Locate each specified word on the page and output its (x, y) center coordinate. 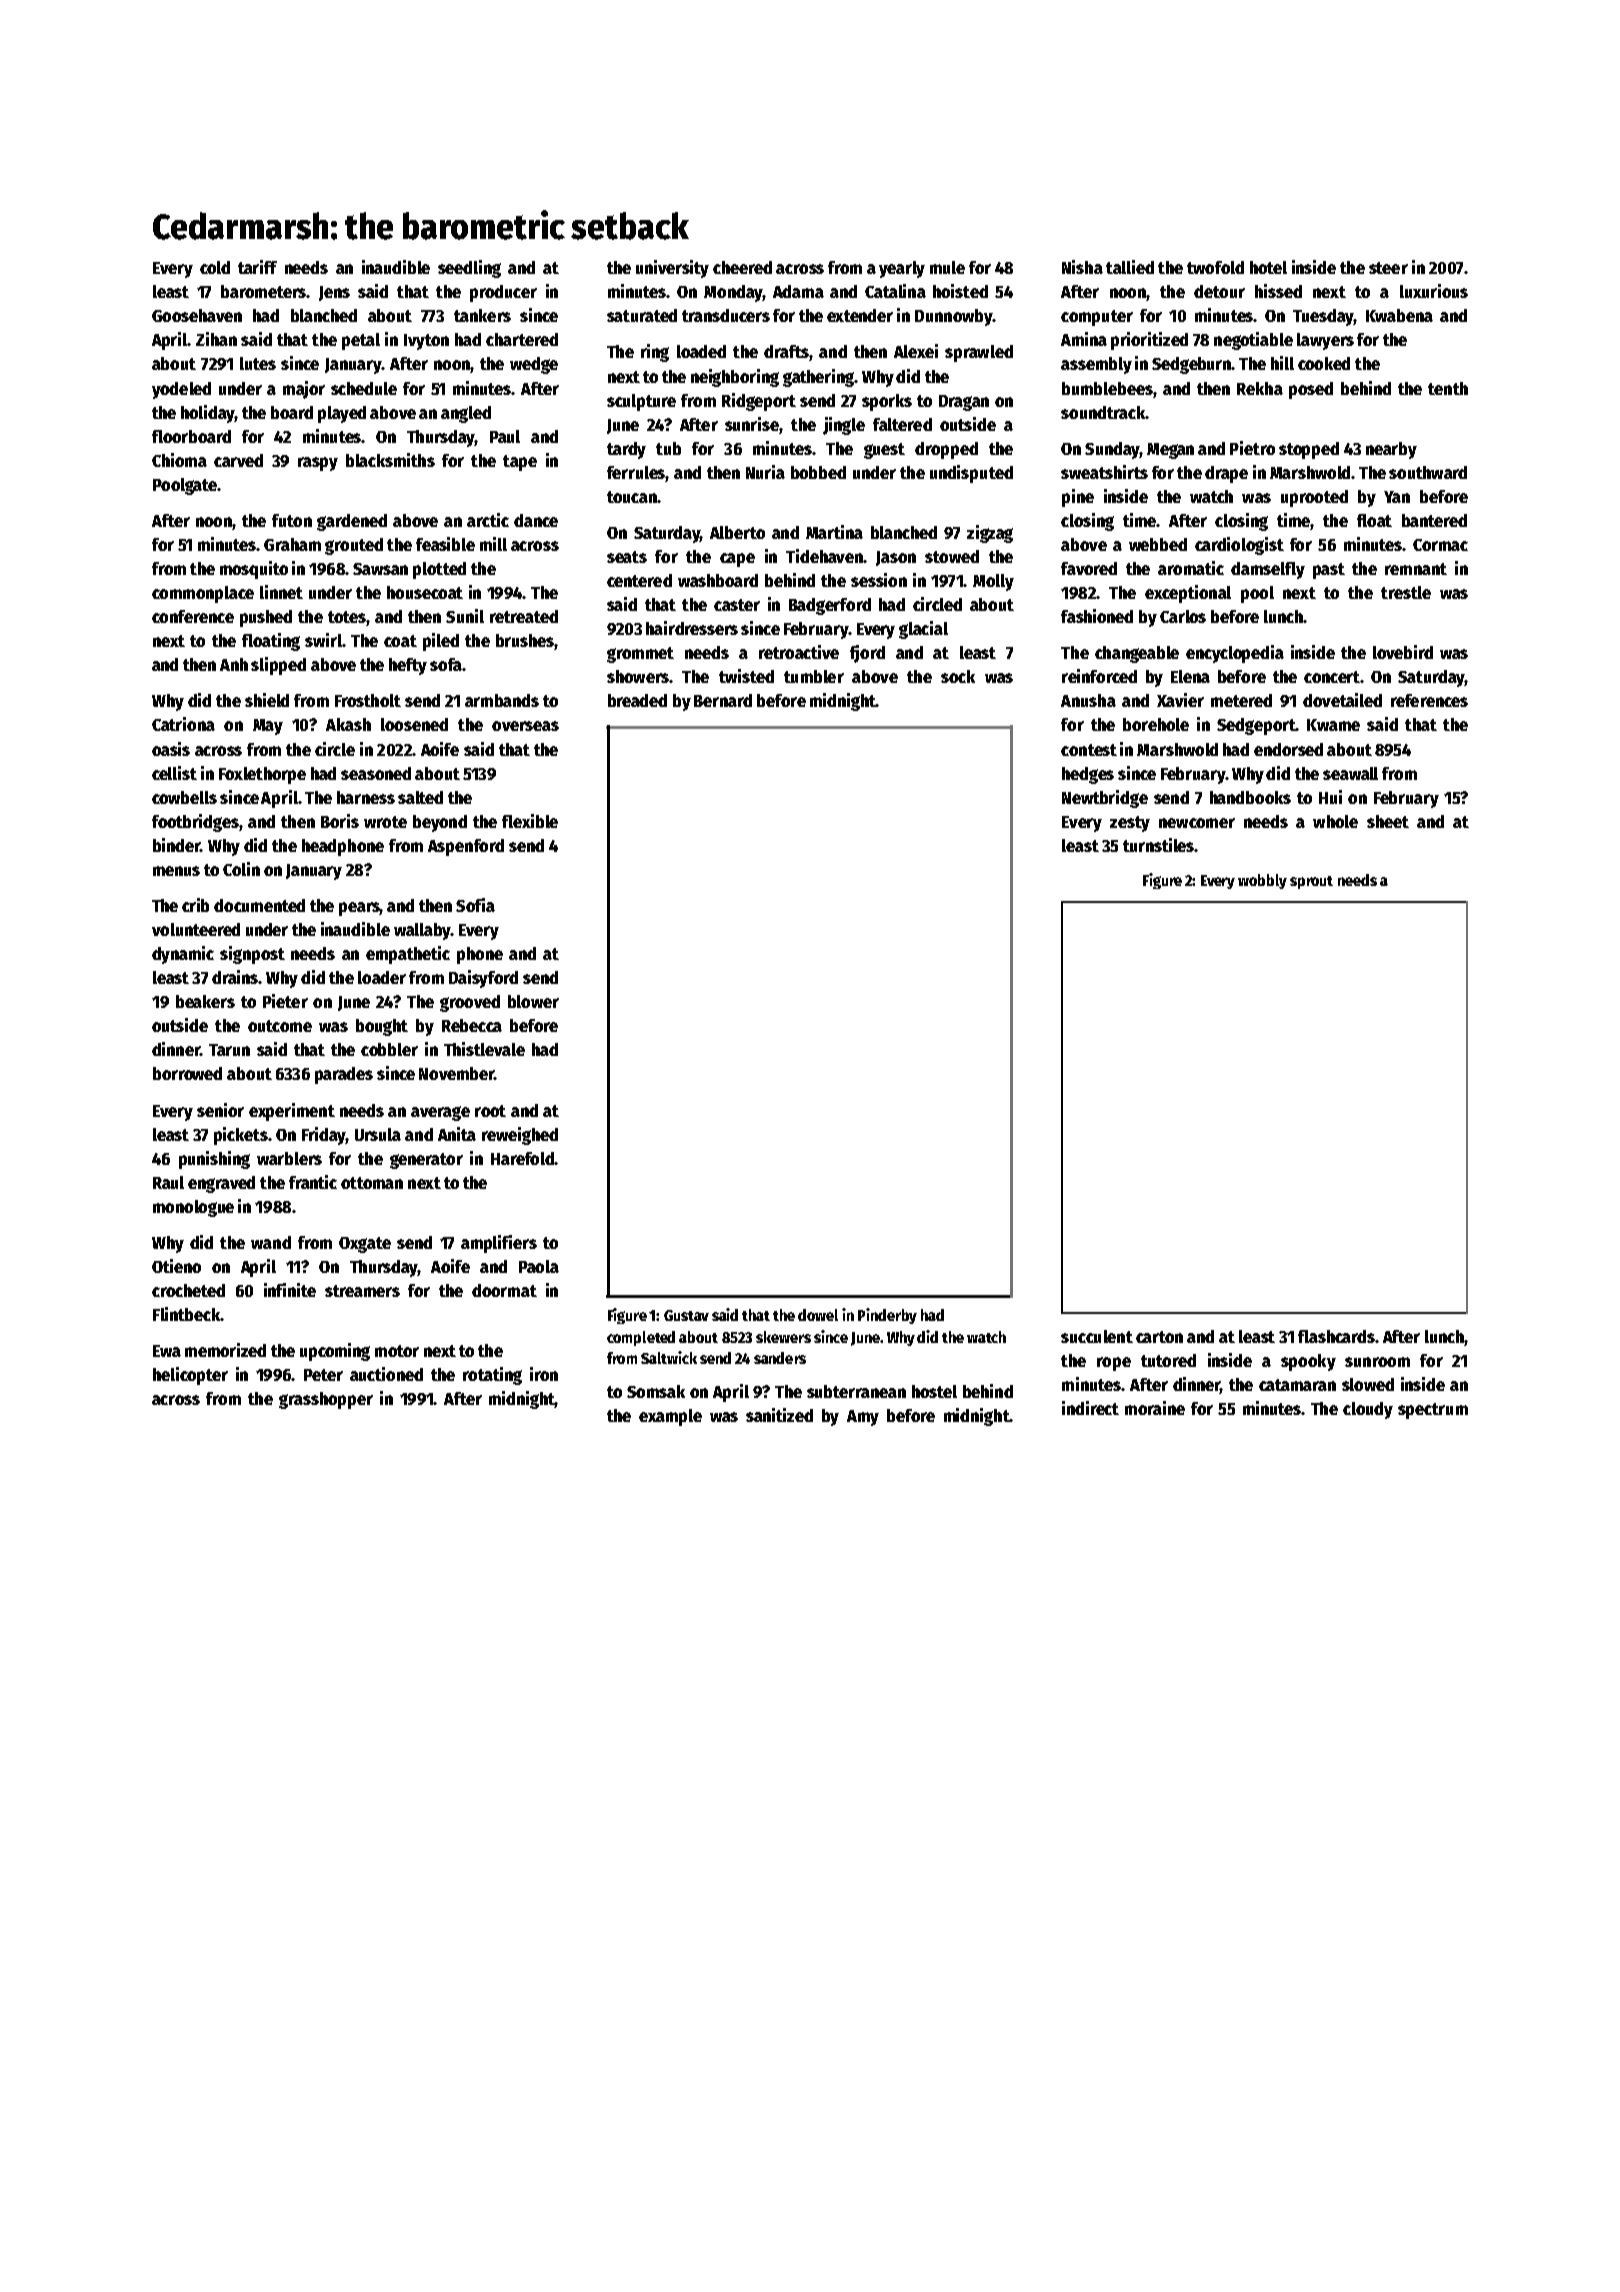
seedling (469, 269)
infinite (290, 1290)
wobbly (1262, 881)
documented (259, 905)
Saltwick (669, 1357)
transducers (726, 315)
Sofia (475, 905)
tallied (1130, 267)
